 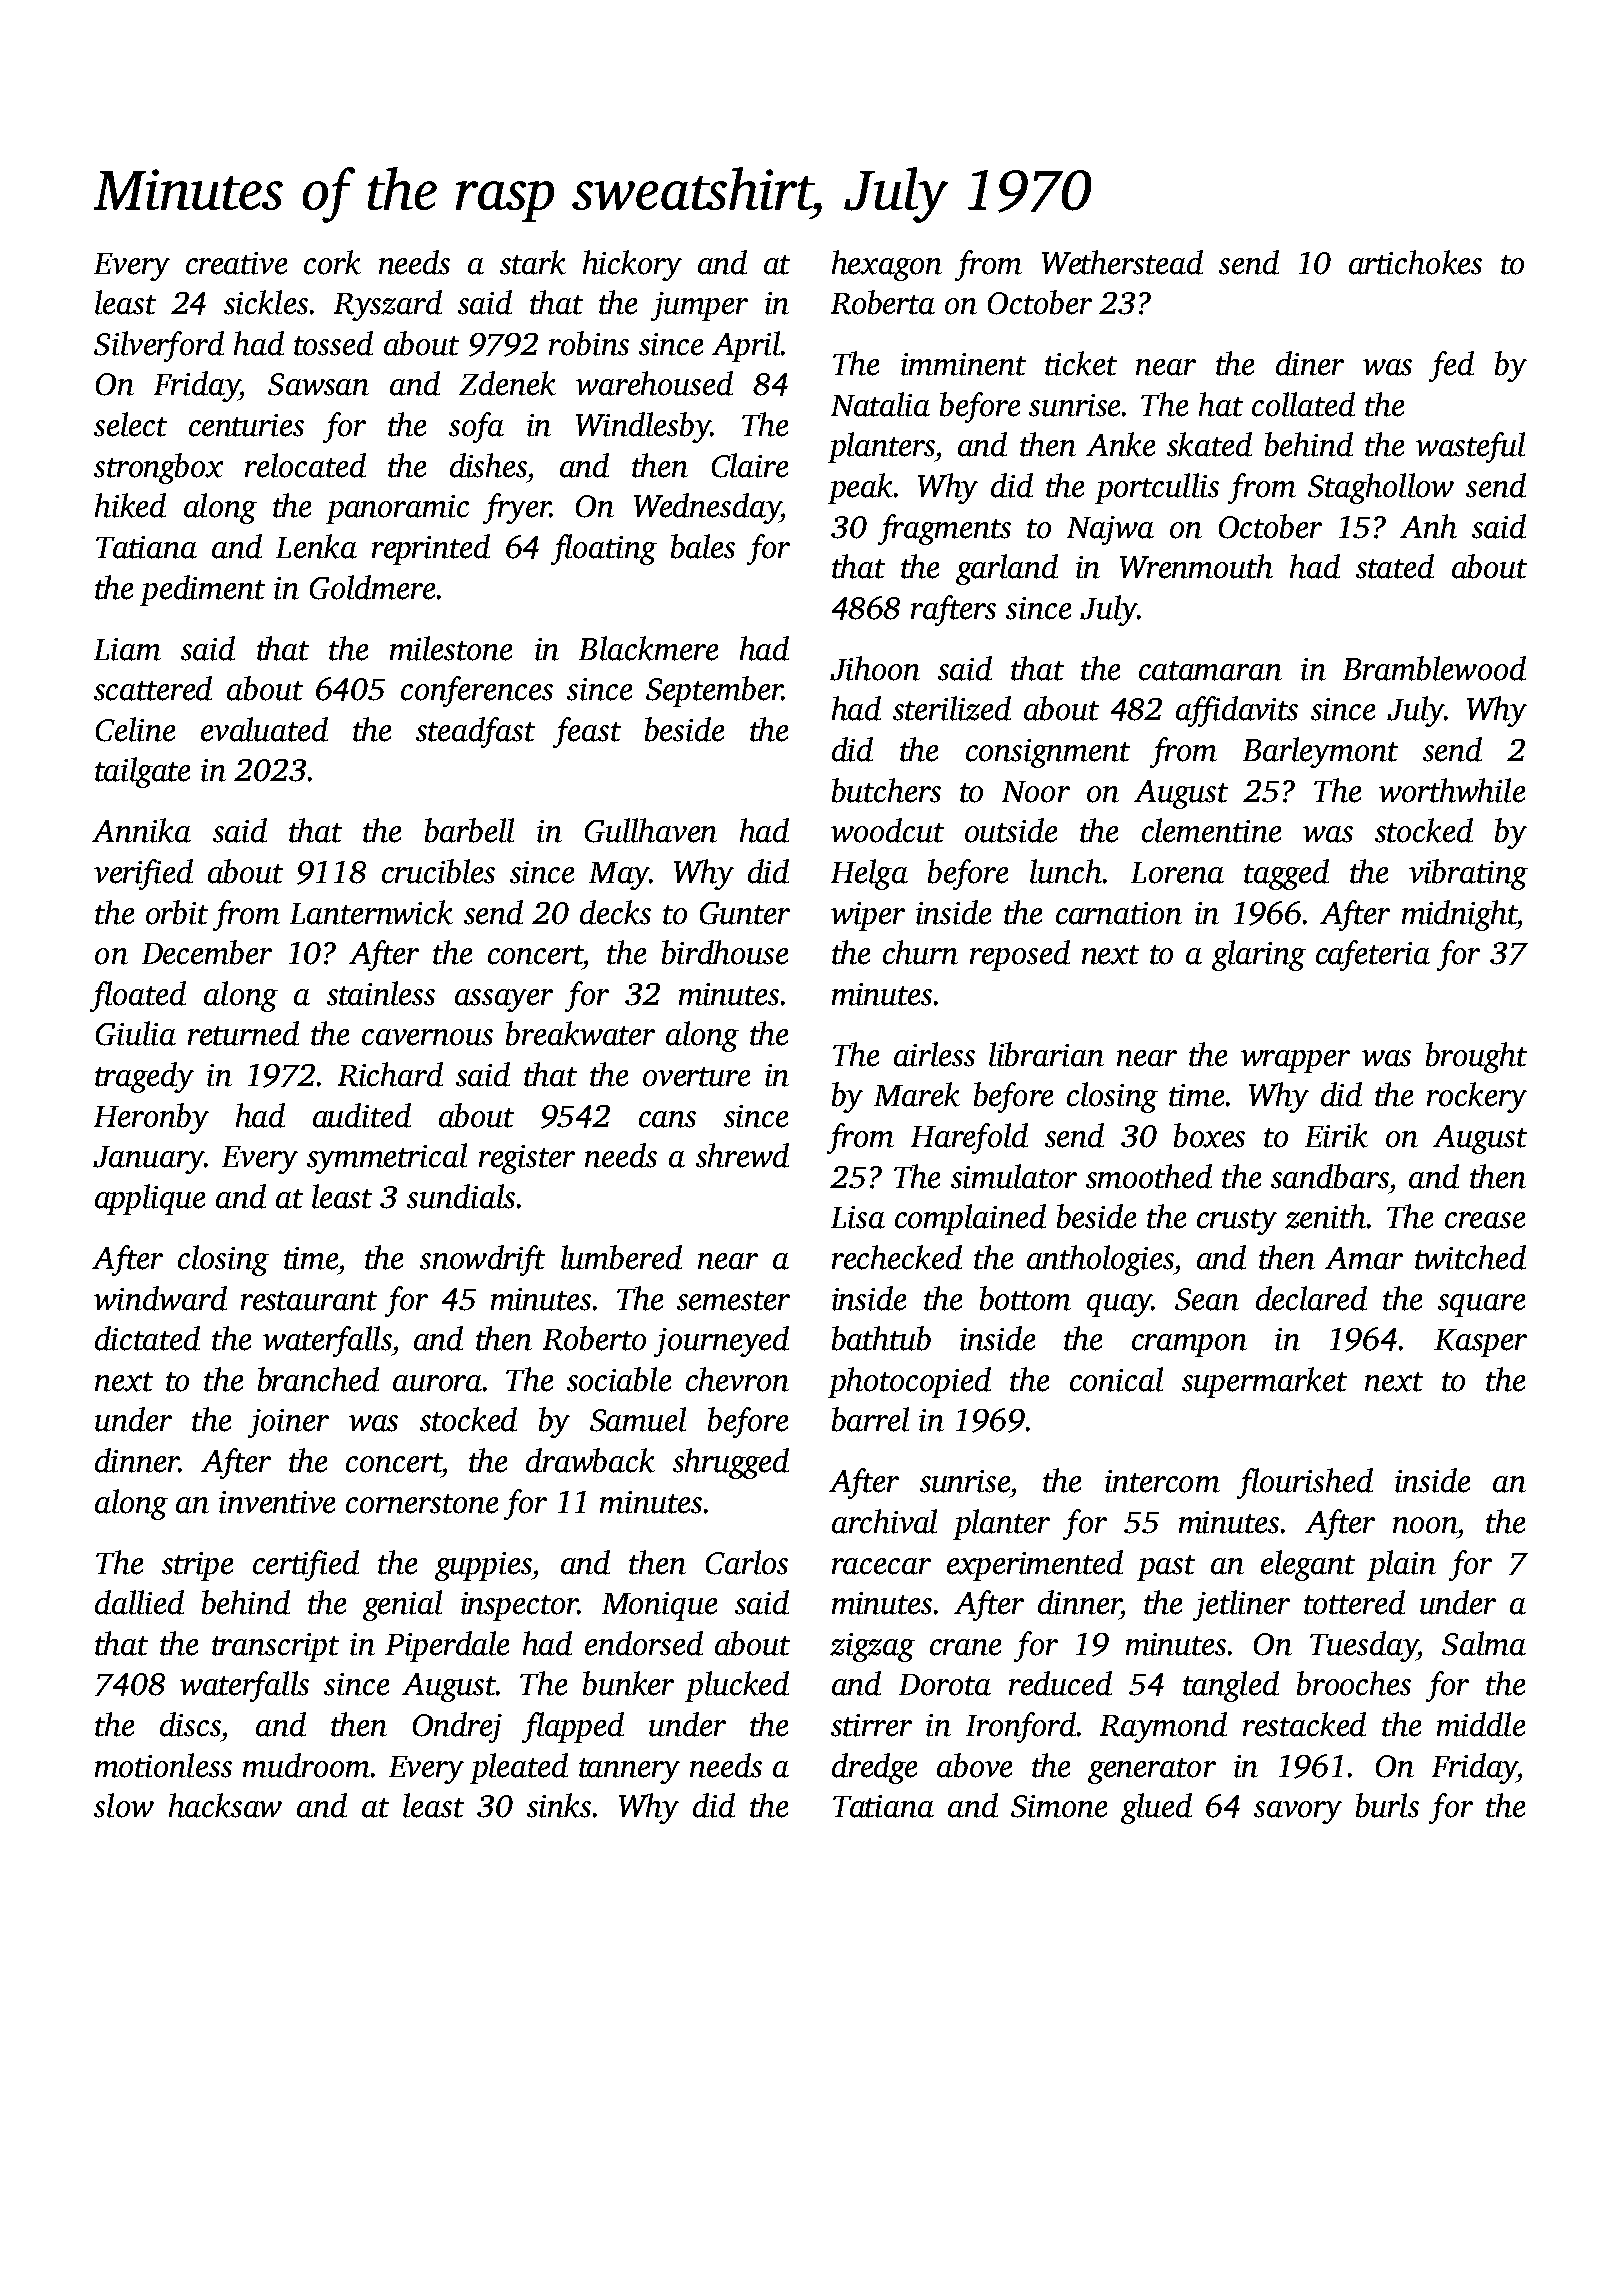 I want to click on slow, so click(x=124, y=1805).
